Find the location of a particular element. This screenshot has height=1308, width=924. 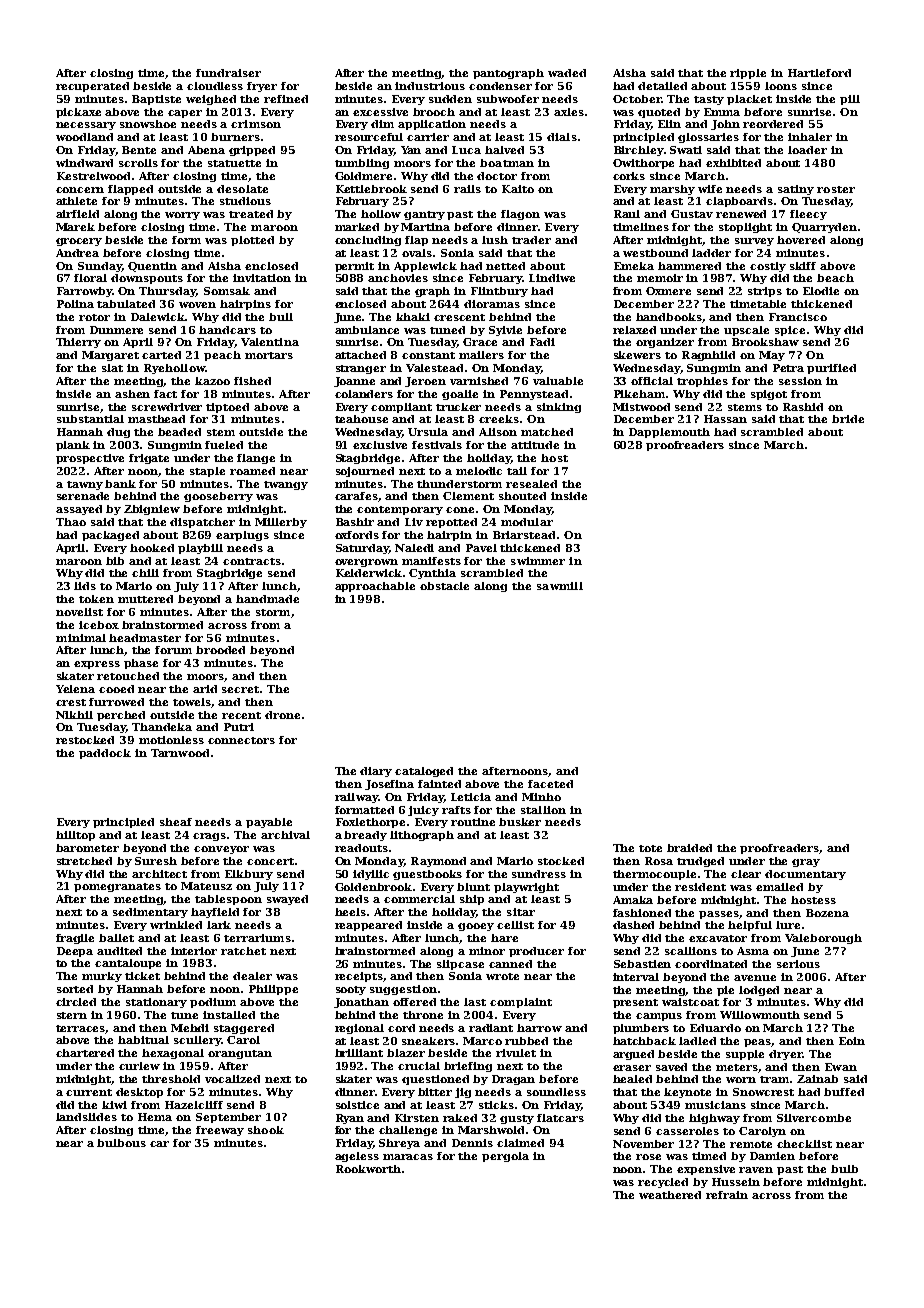

Hartleford is located at coordinates (819, 73).
